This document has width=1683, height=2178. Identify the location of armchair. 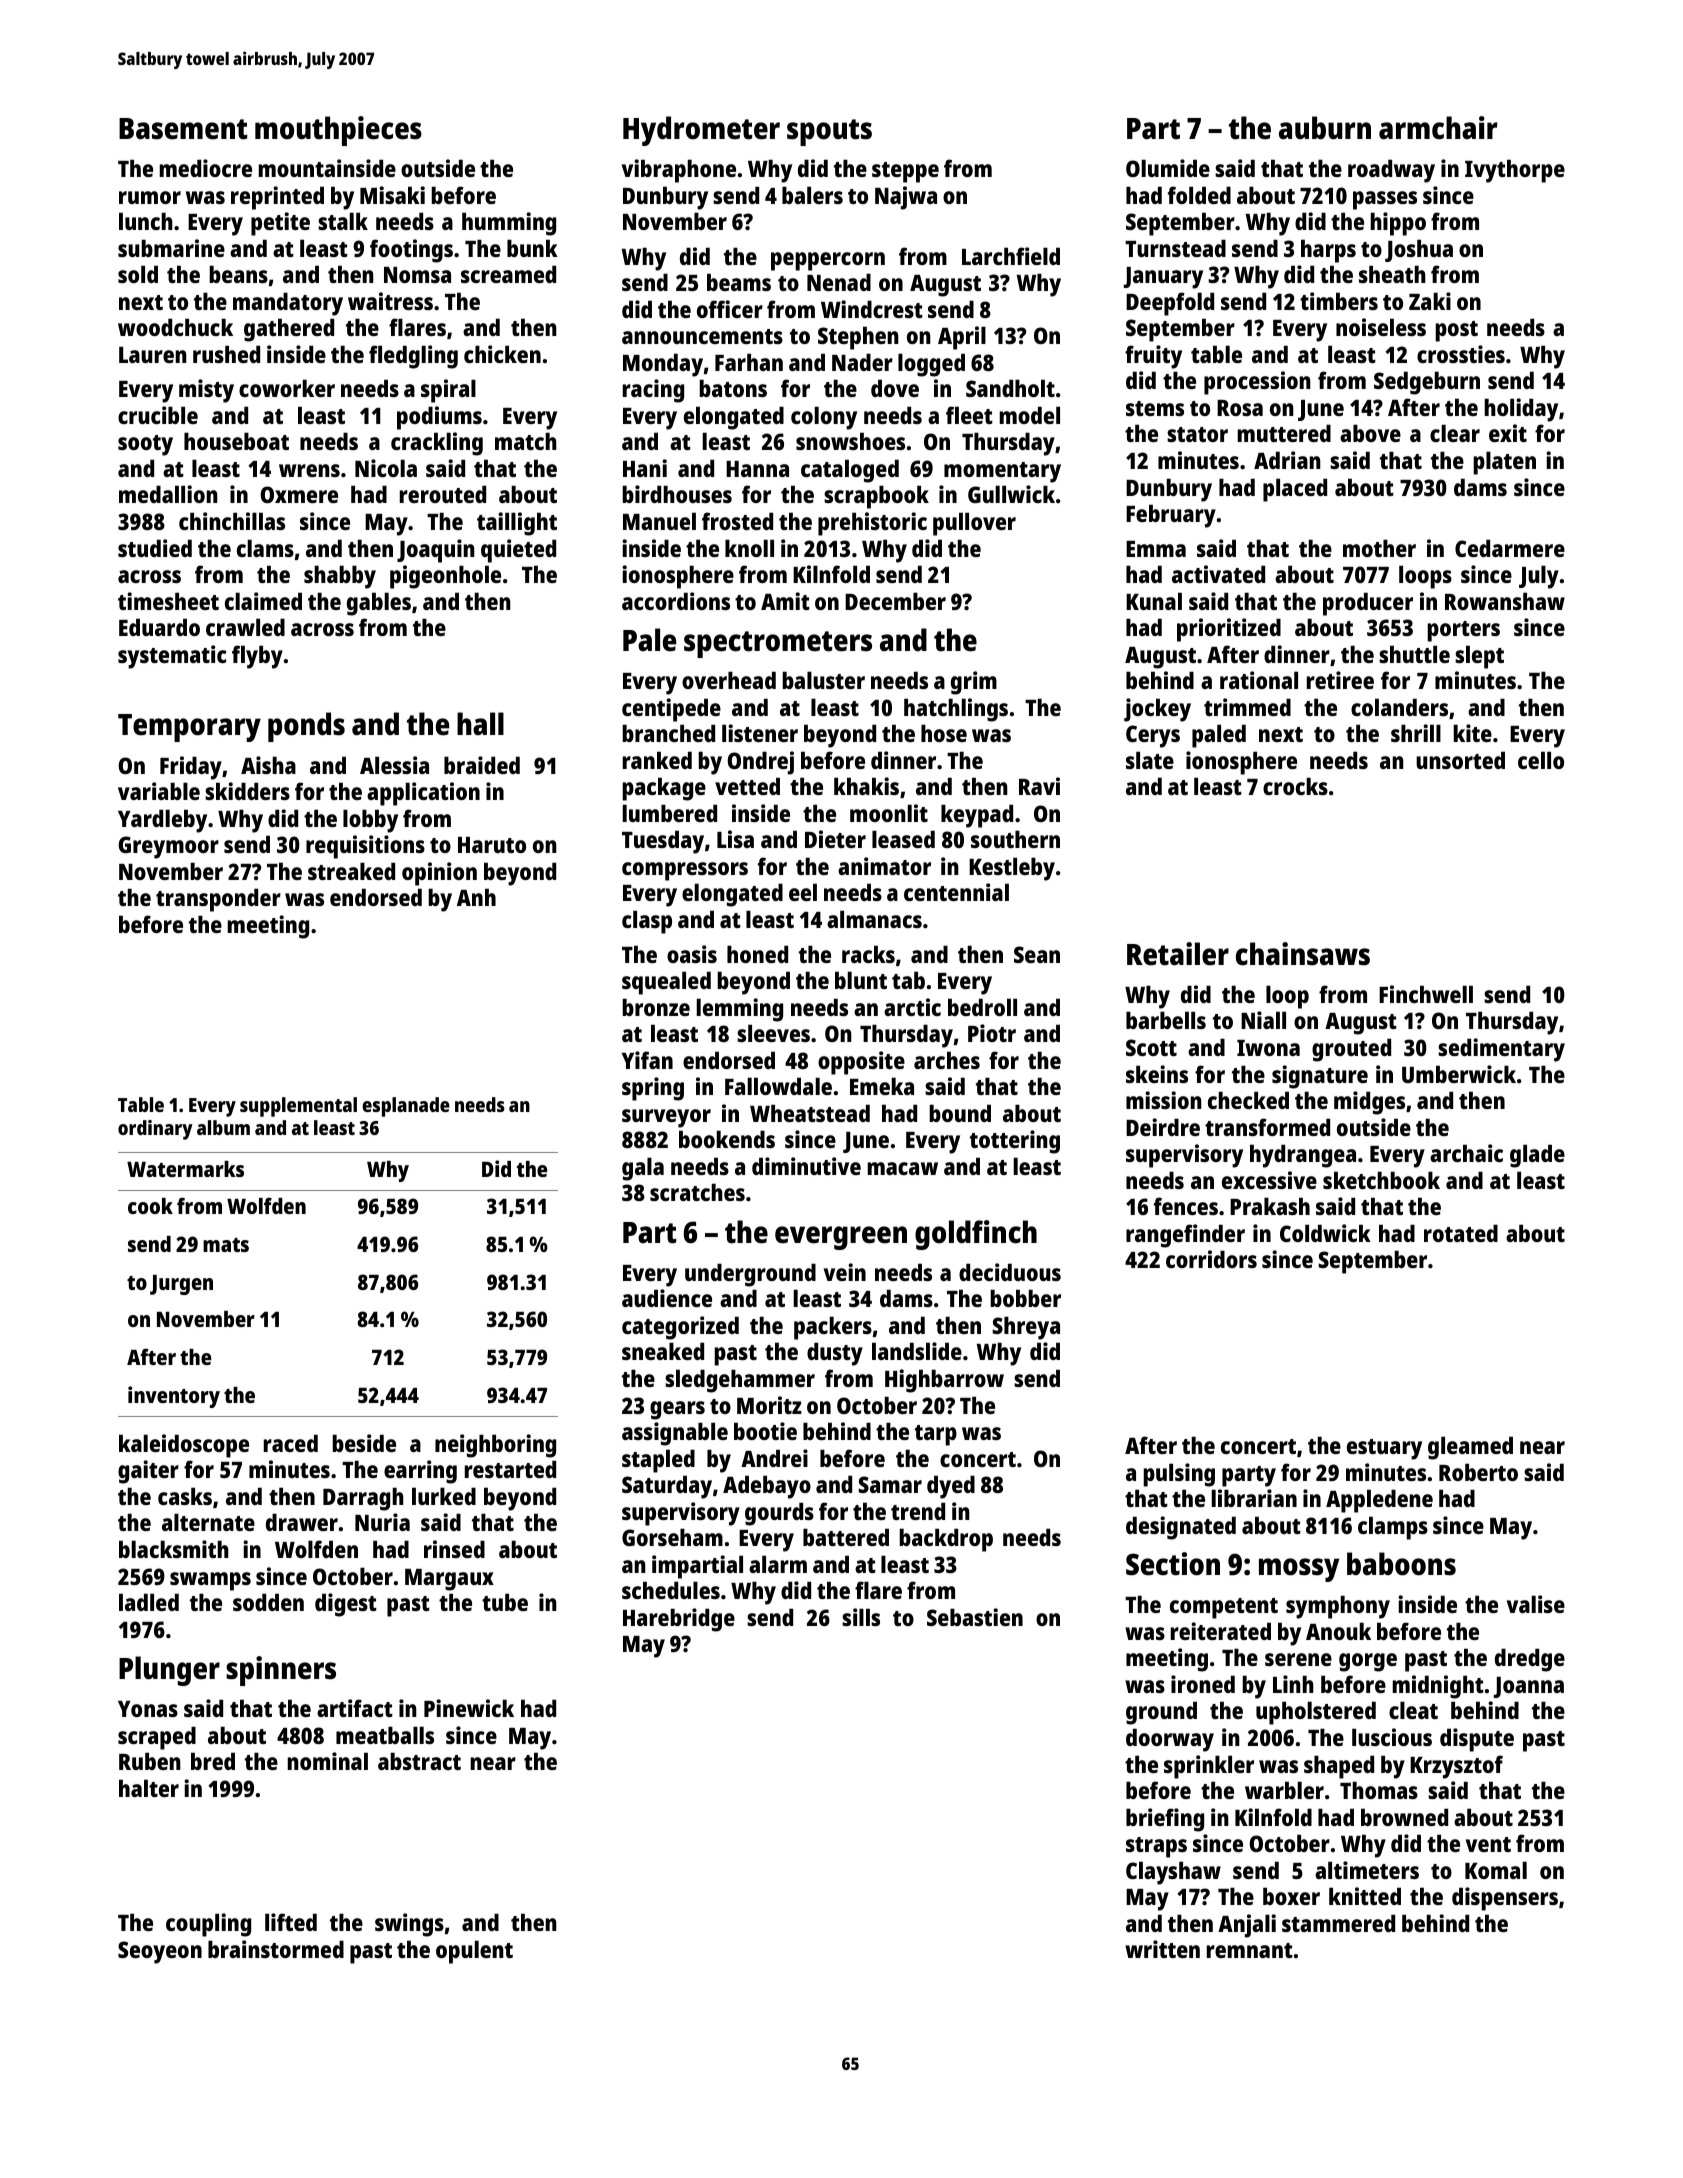
(1438, 128).
